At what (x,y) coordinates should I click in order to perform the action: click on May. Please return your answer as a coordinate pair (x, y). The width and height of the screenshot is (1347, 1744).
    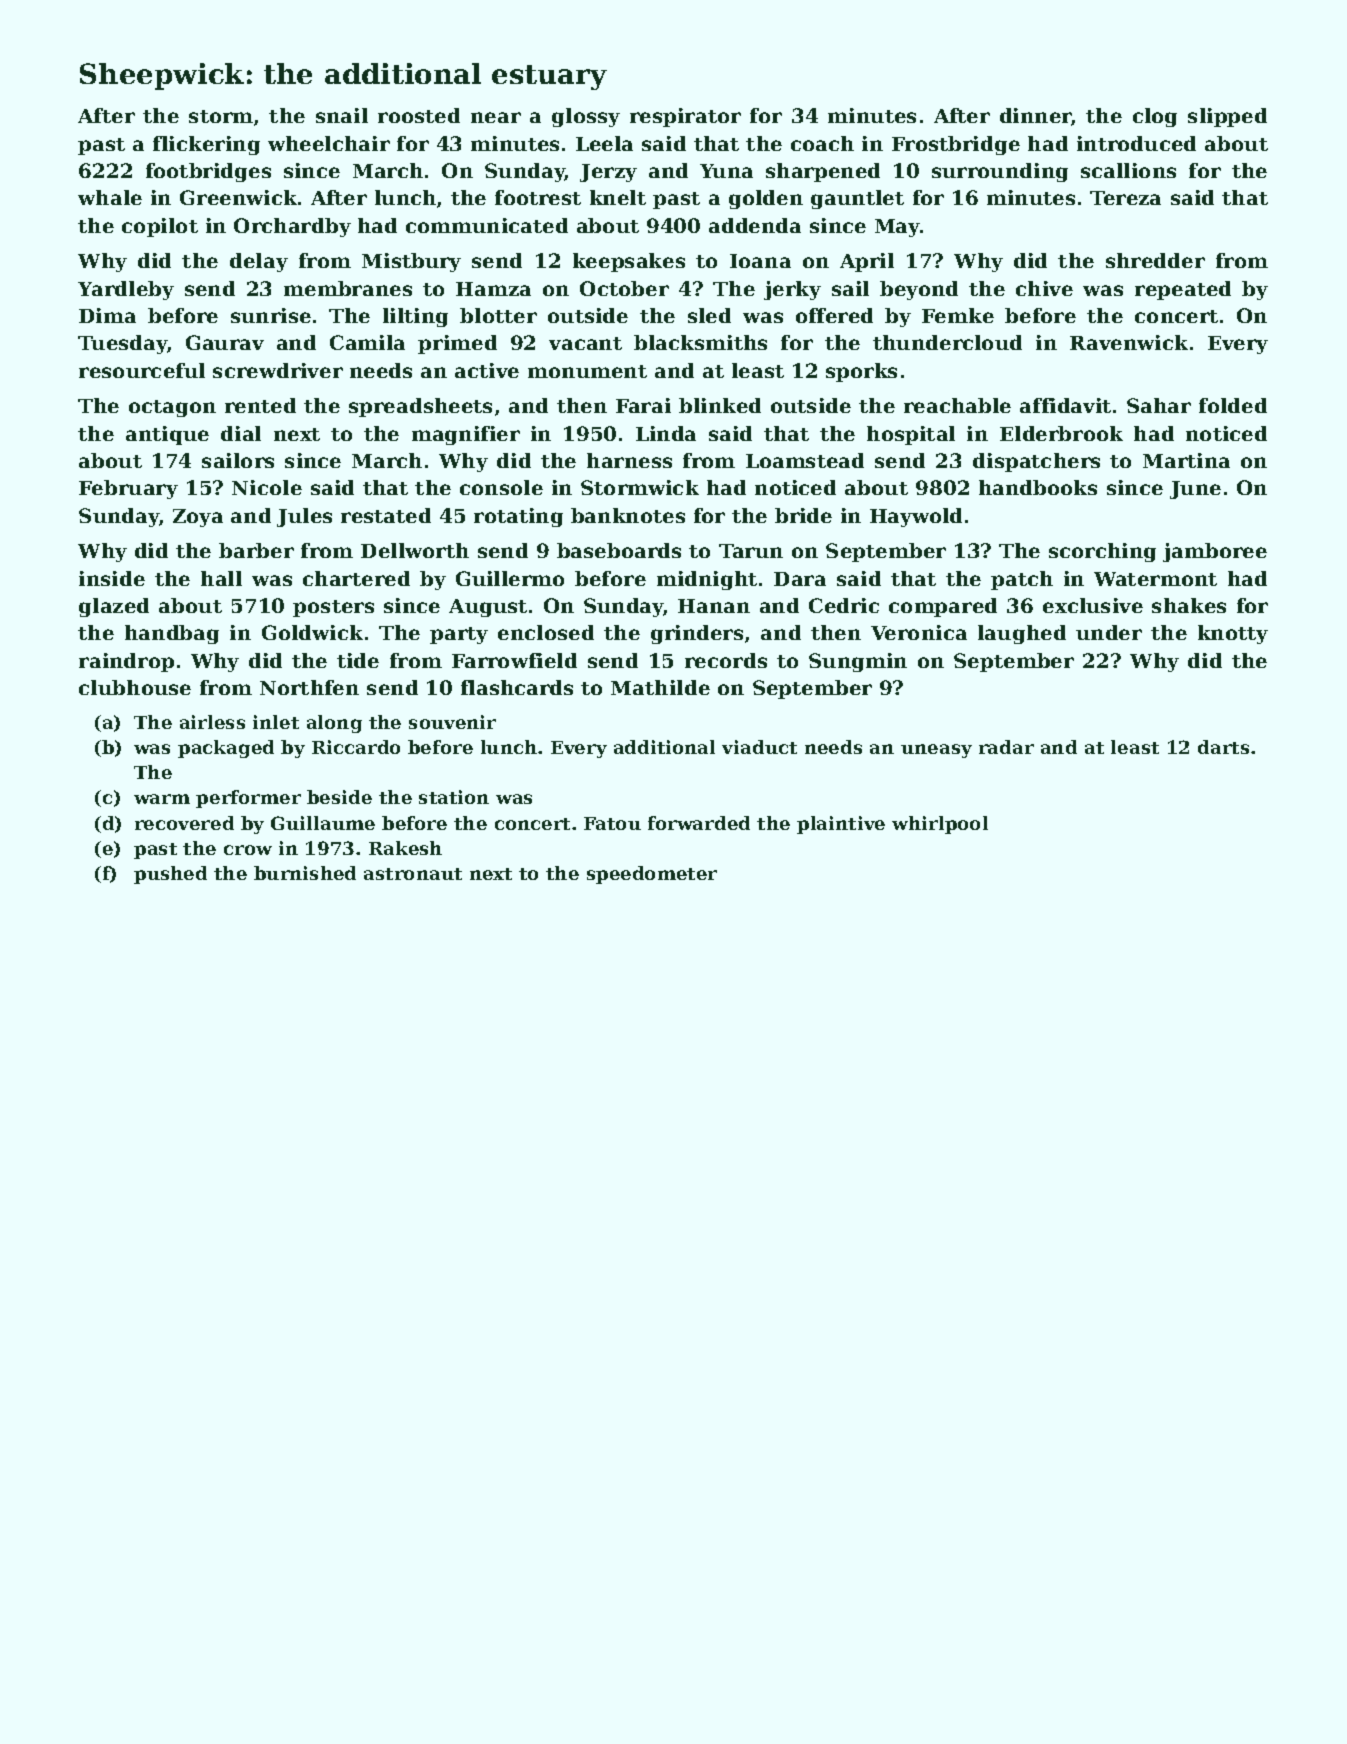
    Looking at the image, I should click on (897, 228).
